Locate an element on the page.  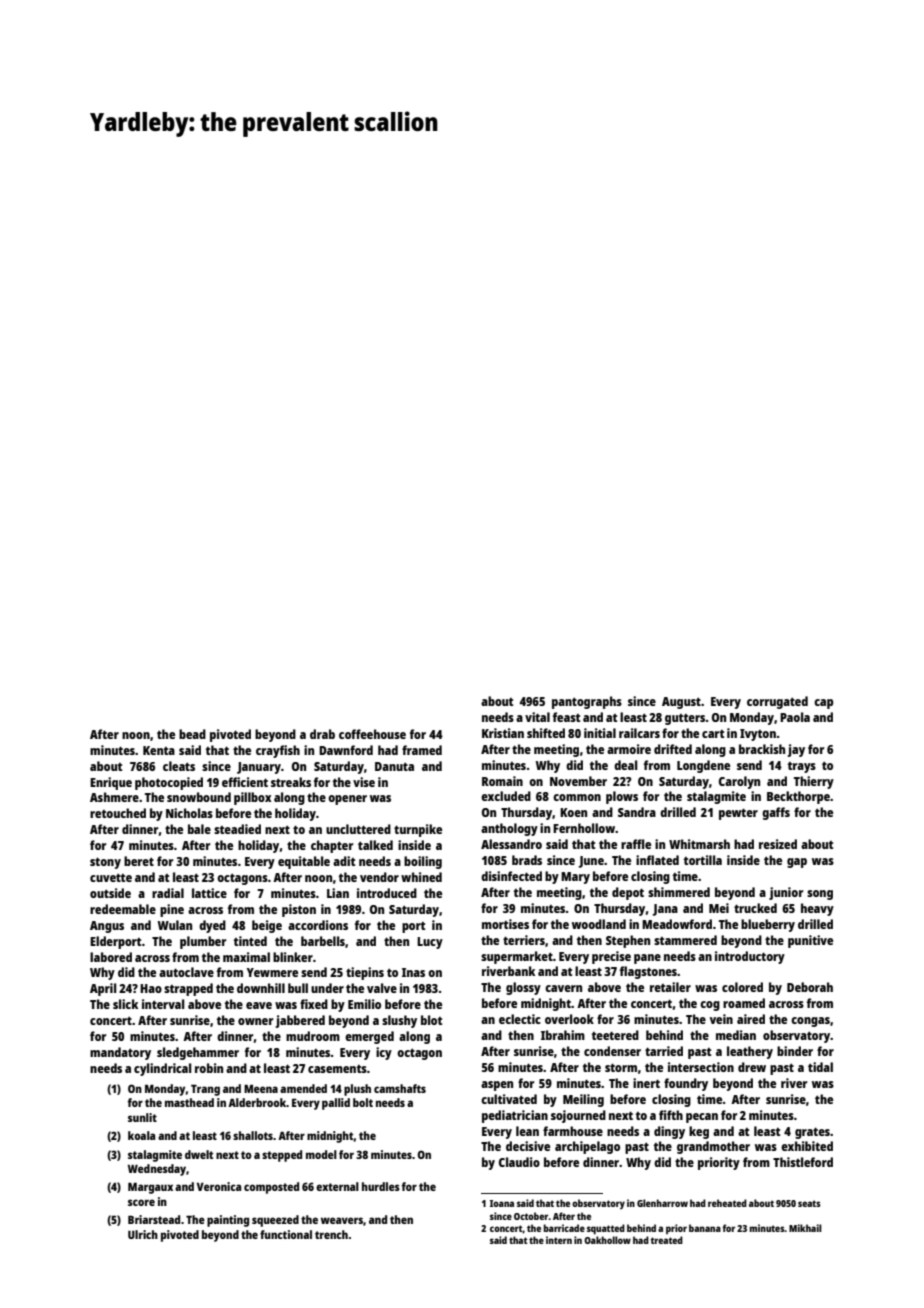
treated is located at coordinates (666, 1240).
